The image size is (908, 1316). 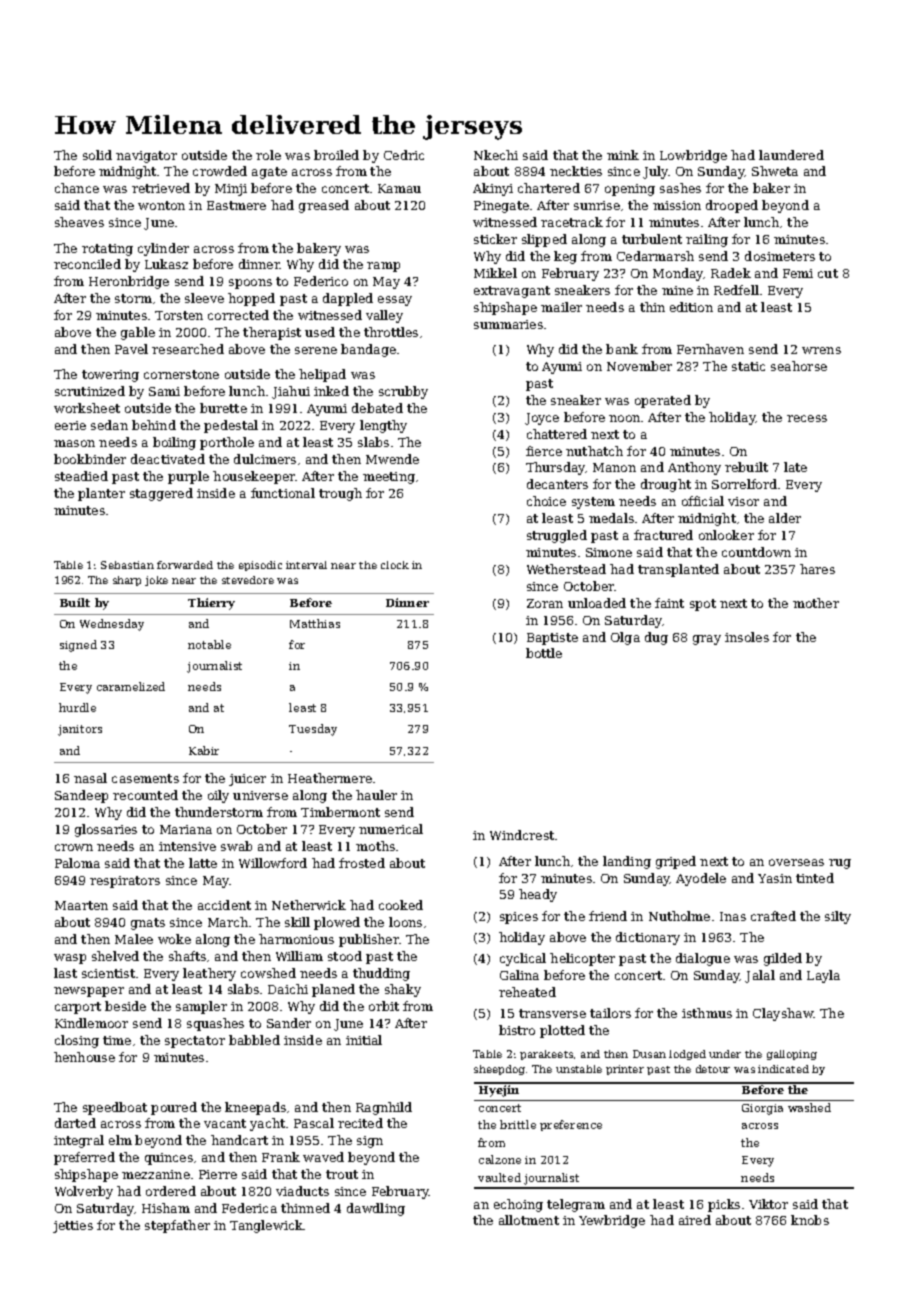 What do you see at coordinates (395, 565) in the image?
I see `clock` at bounding box center [395, 565].
